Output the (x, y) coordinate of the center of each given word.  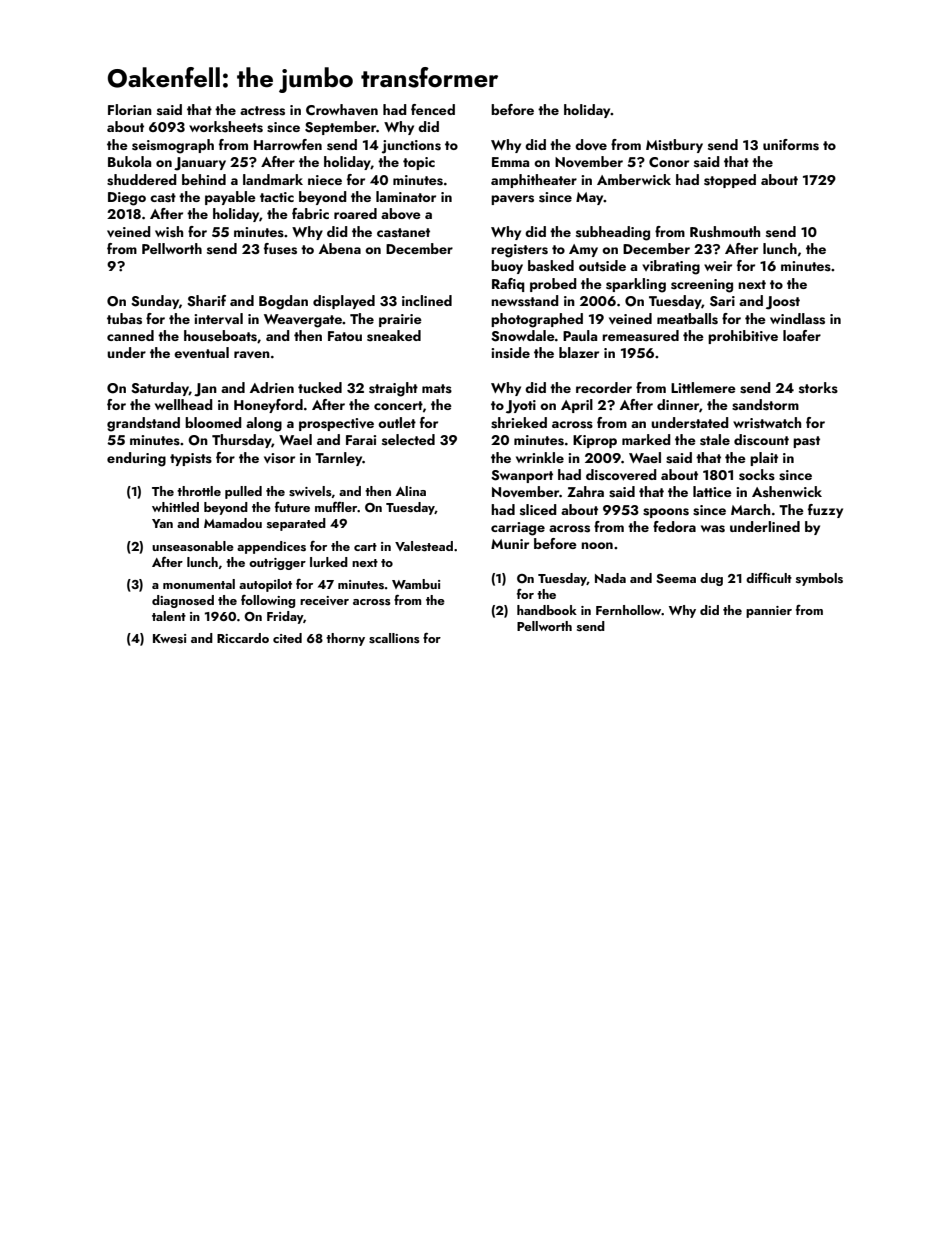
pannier (769, 612)
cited (287, 638)
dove (591, 145)
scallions (394, 638)
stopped (730, 181)
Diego (127, 199)
